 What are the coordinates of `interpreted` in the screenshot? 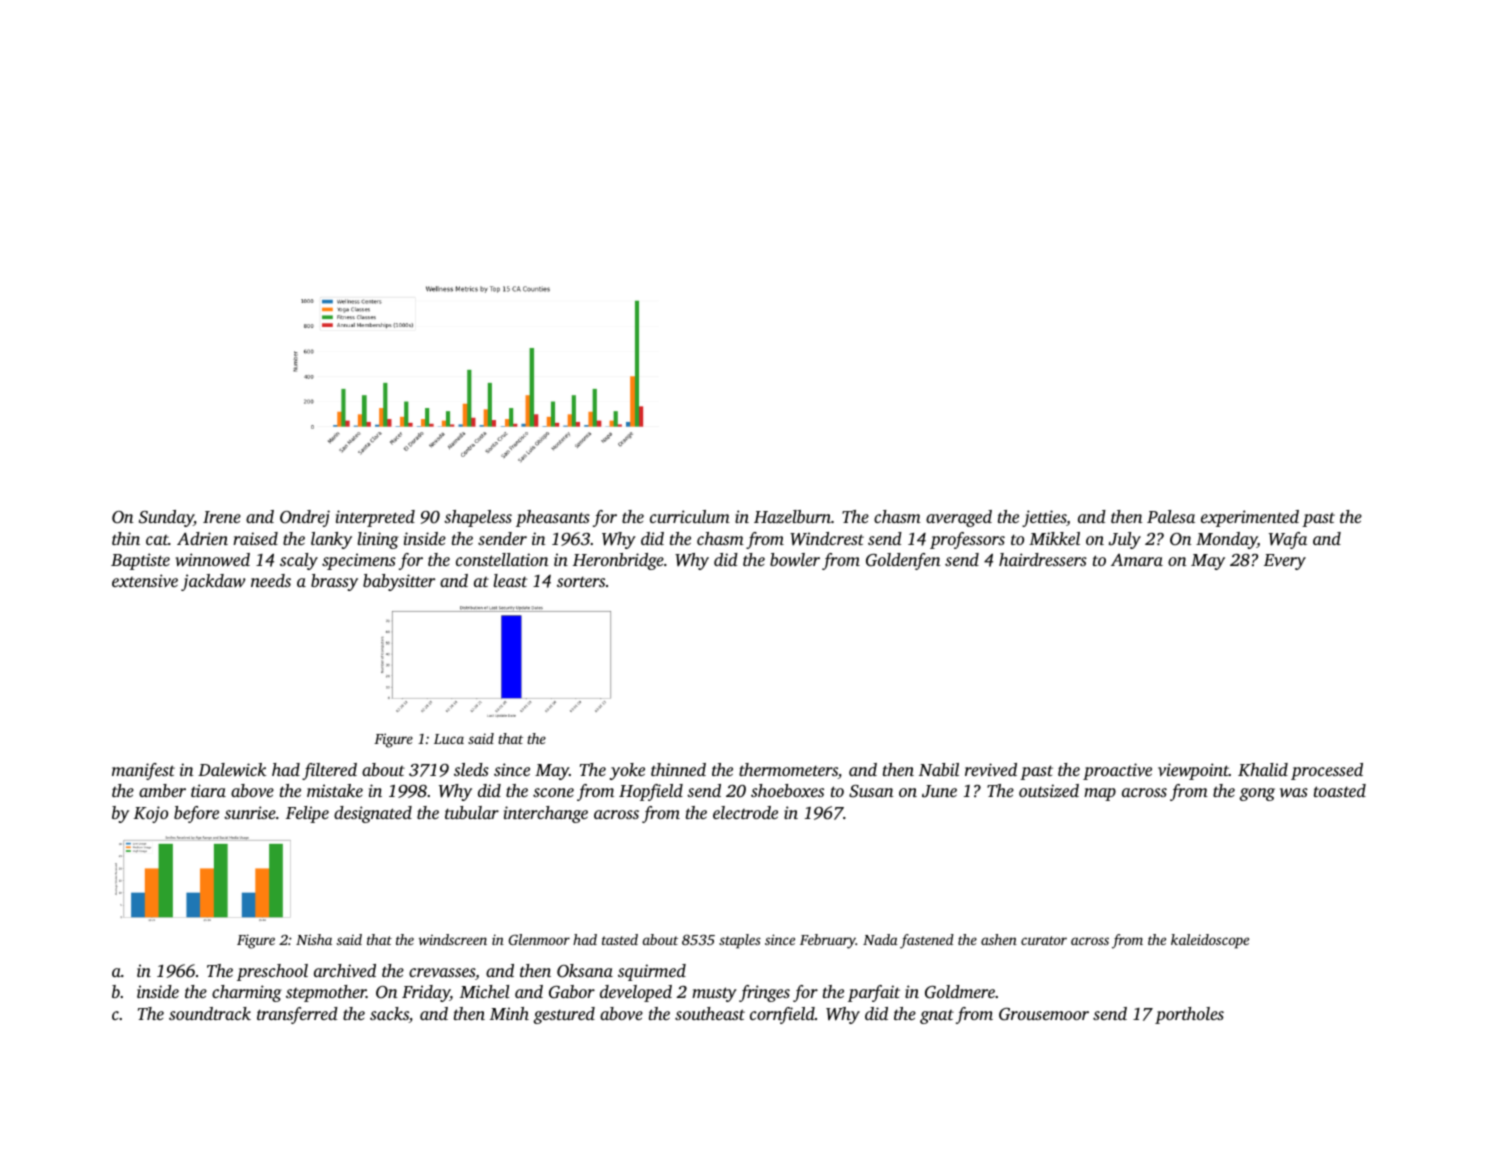 It's located at (375, 518).
